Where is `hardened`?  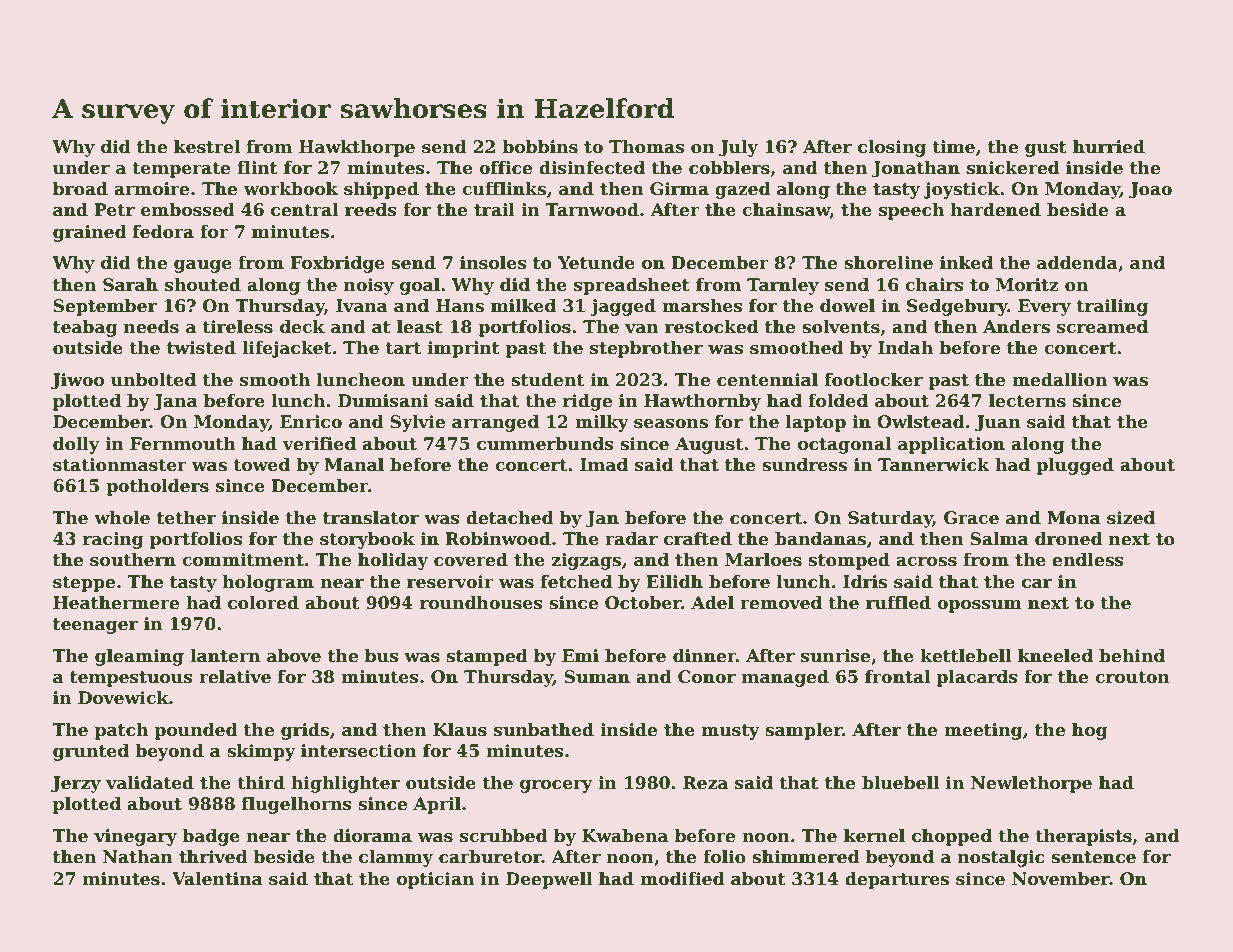
hardened is located at coordinates (996, 210).
